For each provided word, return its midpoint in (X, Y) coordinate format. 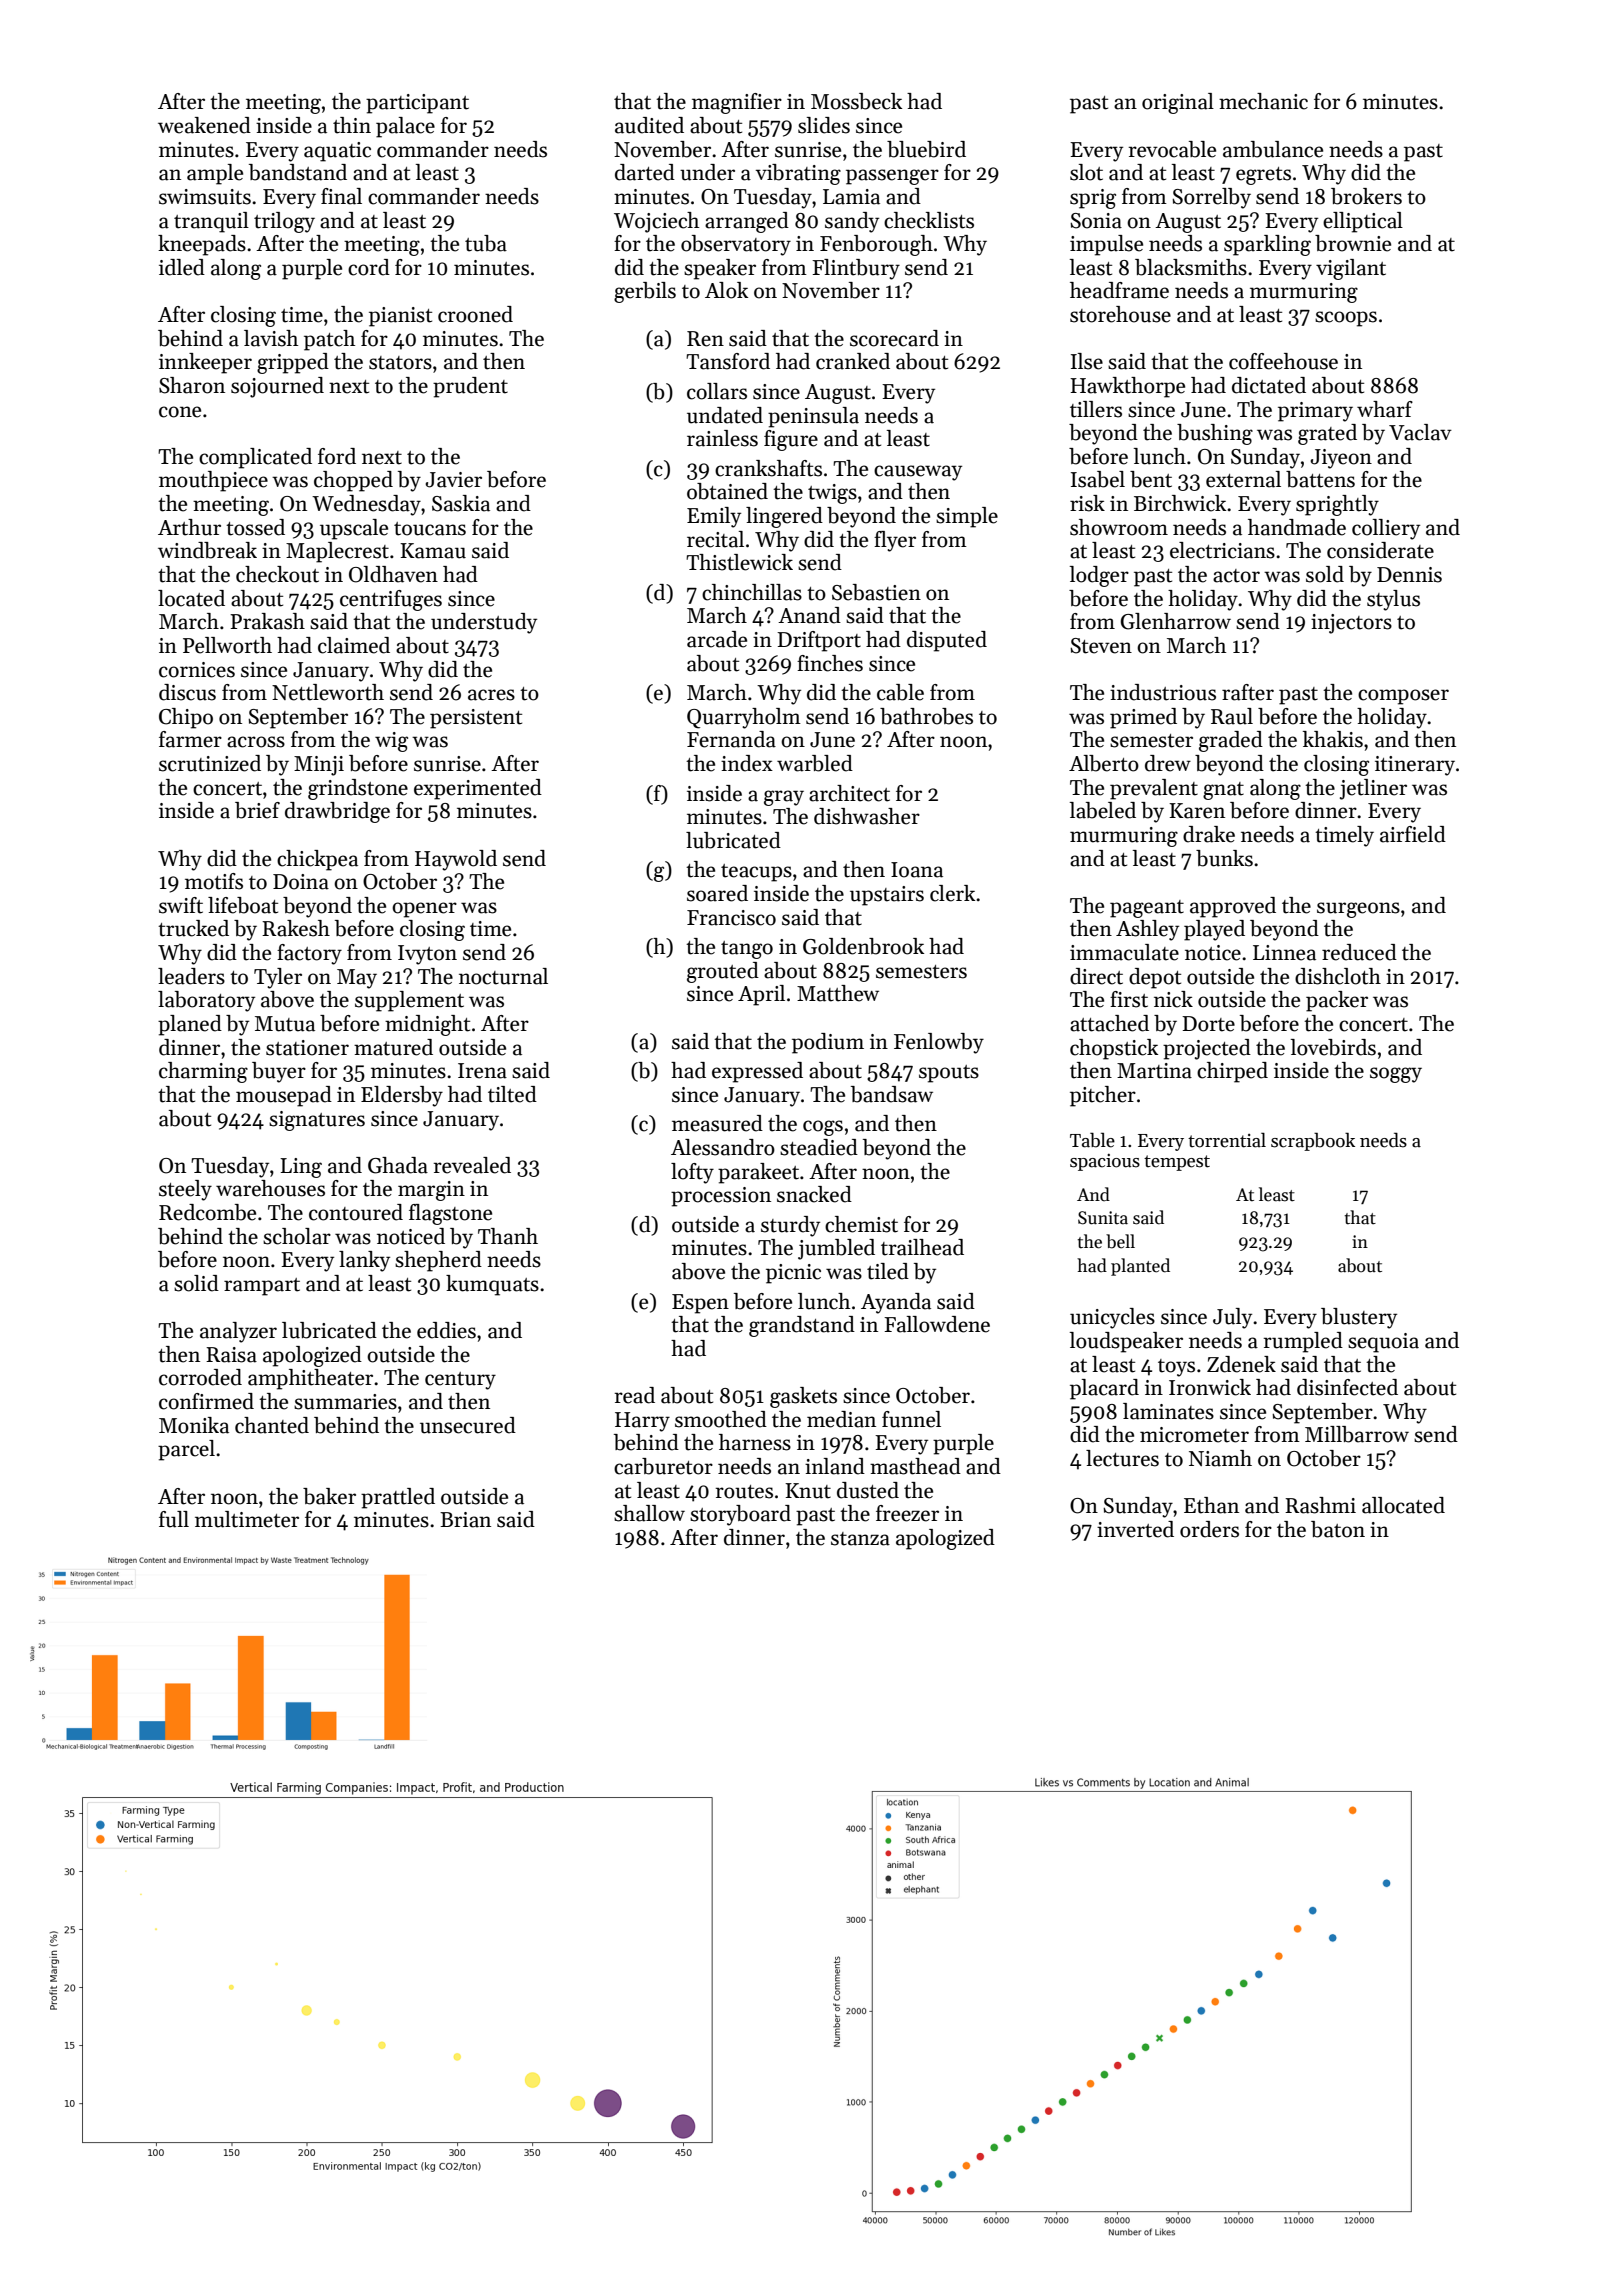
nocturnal (503, 976)
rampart (262, 1287)
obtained (727, 491)
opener (424, 910)
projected (1207, 1049)
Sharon (192, 385)
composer (1403, 697)
